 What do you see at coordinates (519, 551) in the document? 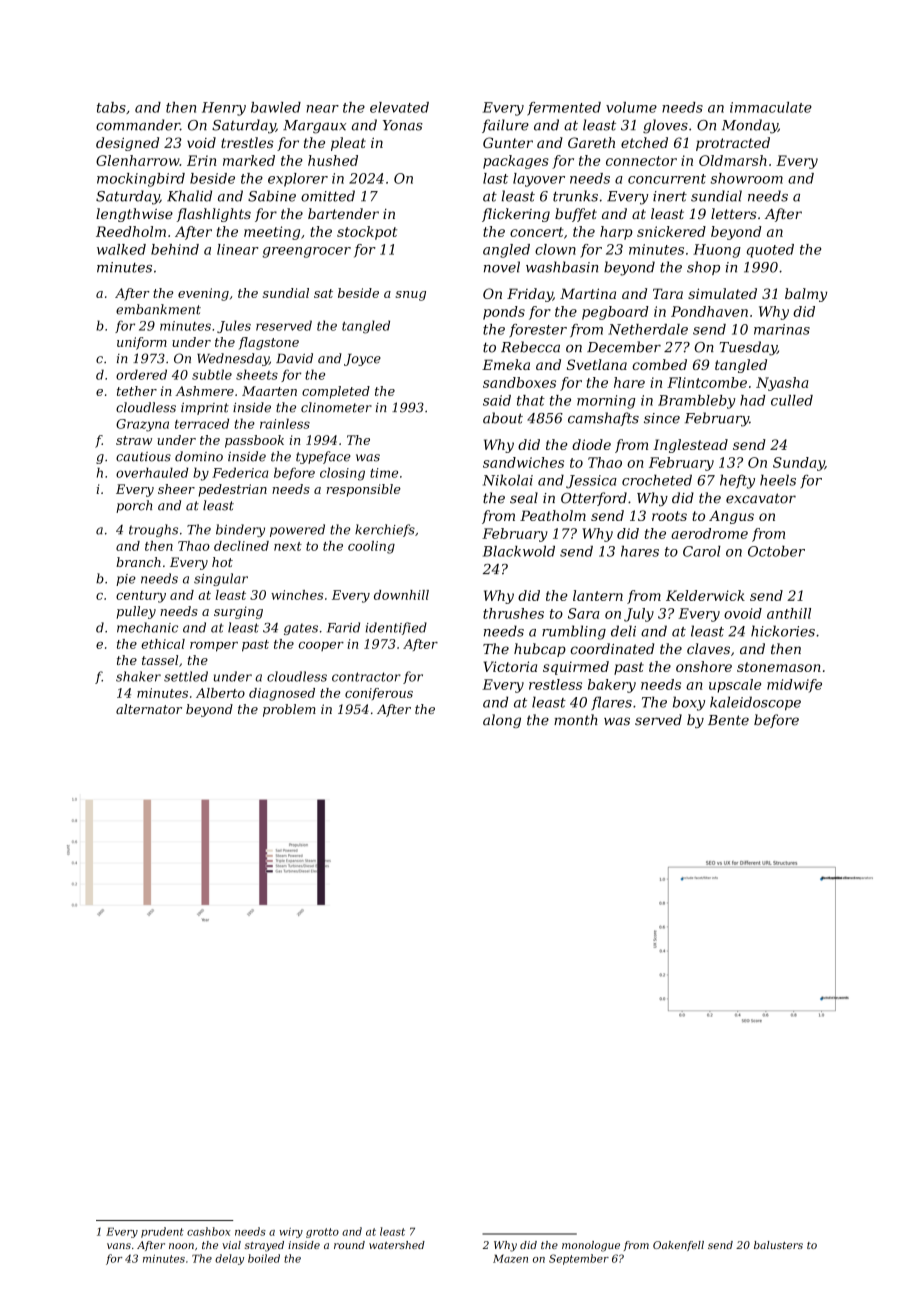
I see `Blackwold` at bounding box center [519, 551].
